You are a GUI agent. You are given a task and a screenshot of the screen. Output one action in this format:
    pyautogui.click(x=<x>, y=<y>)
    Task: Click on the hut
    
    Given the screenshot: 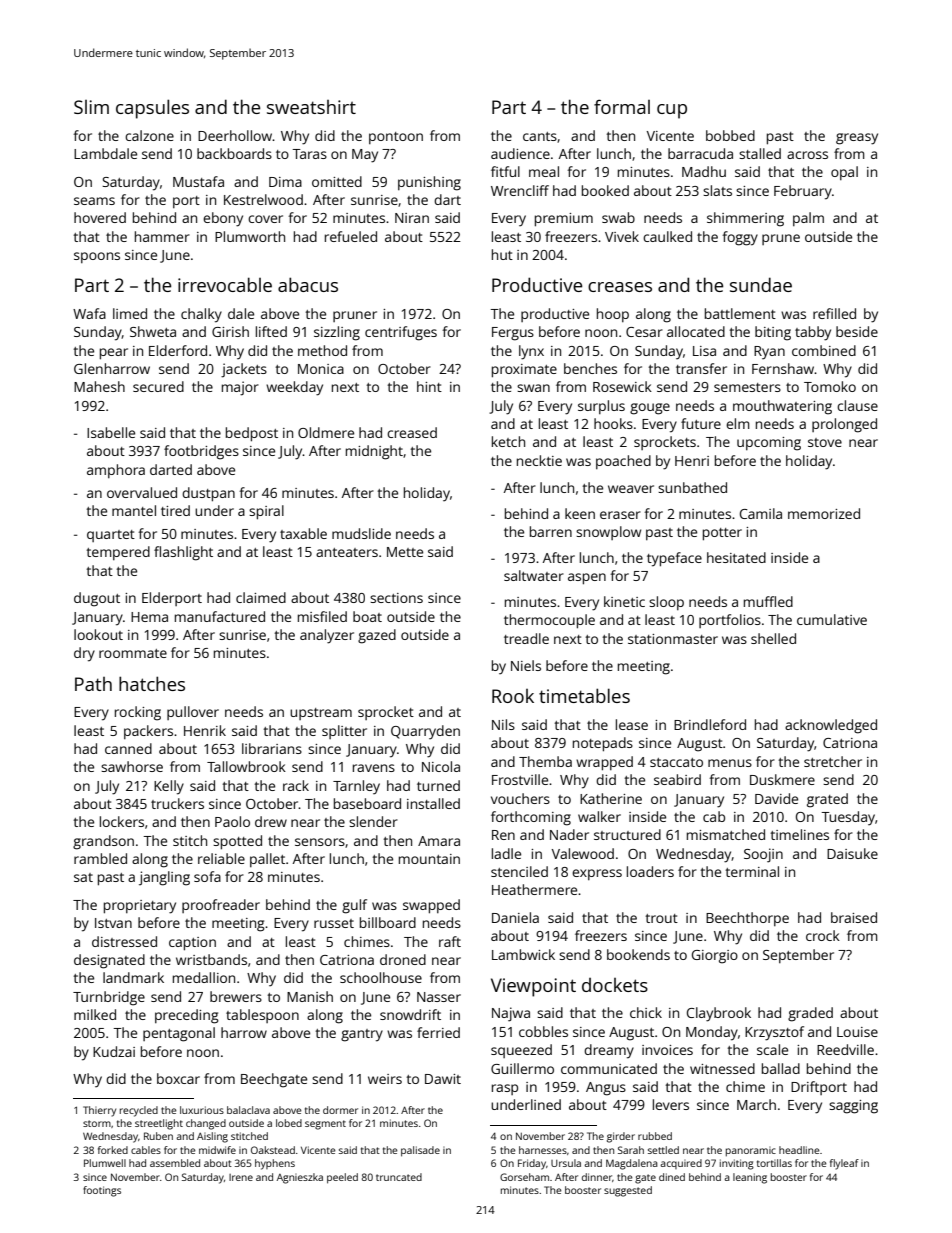 What is the action you would take?
    pyautogui.click(x=502, y=254)
